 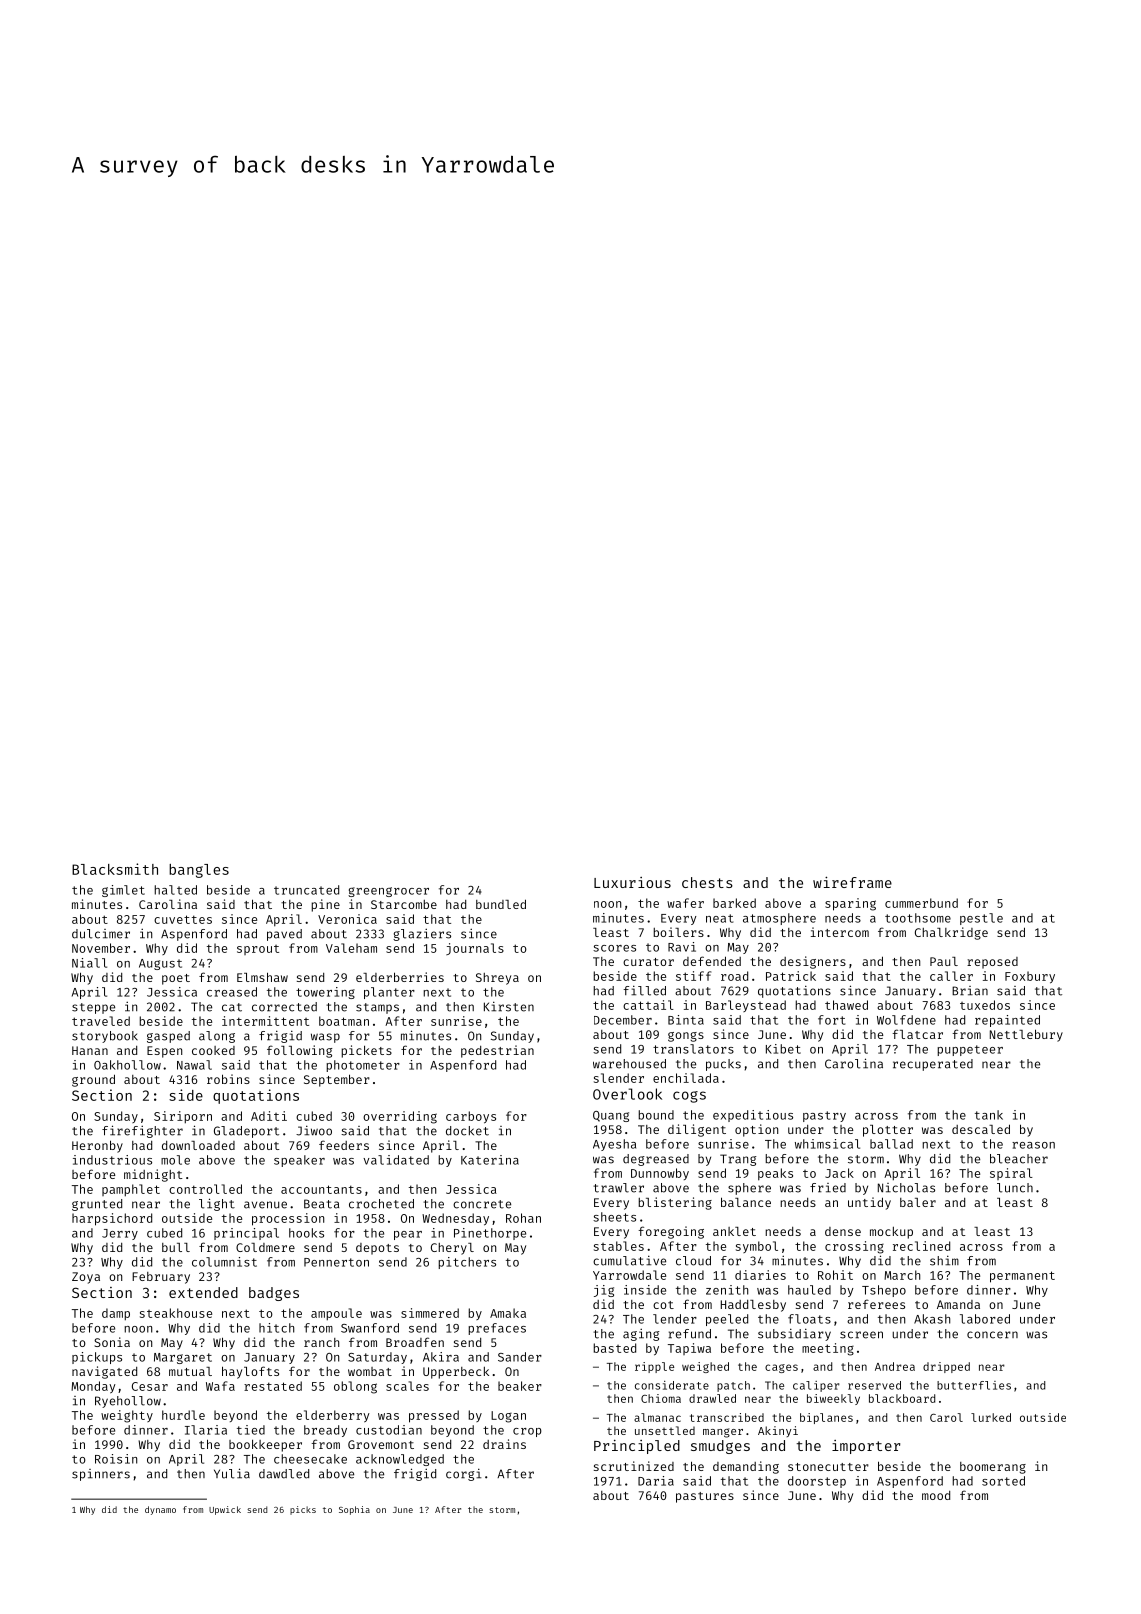 I want to click on Elmshaw, so click(x=262, y=977).
